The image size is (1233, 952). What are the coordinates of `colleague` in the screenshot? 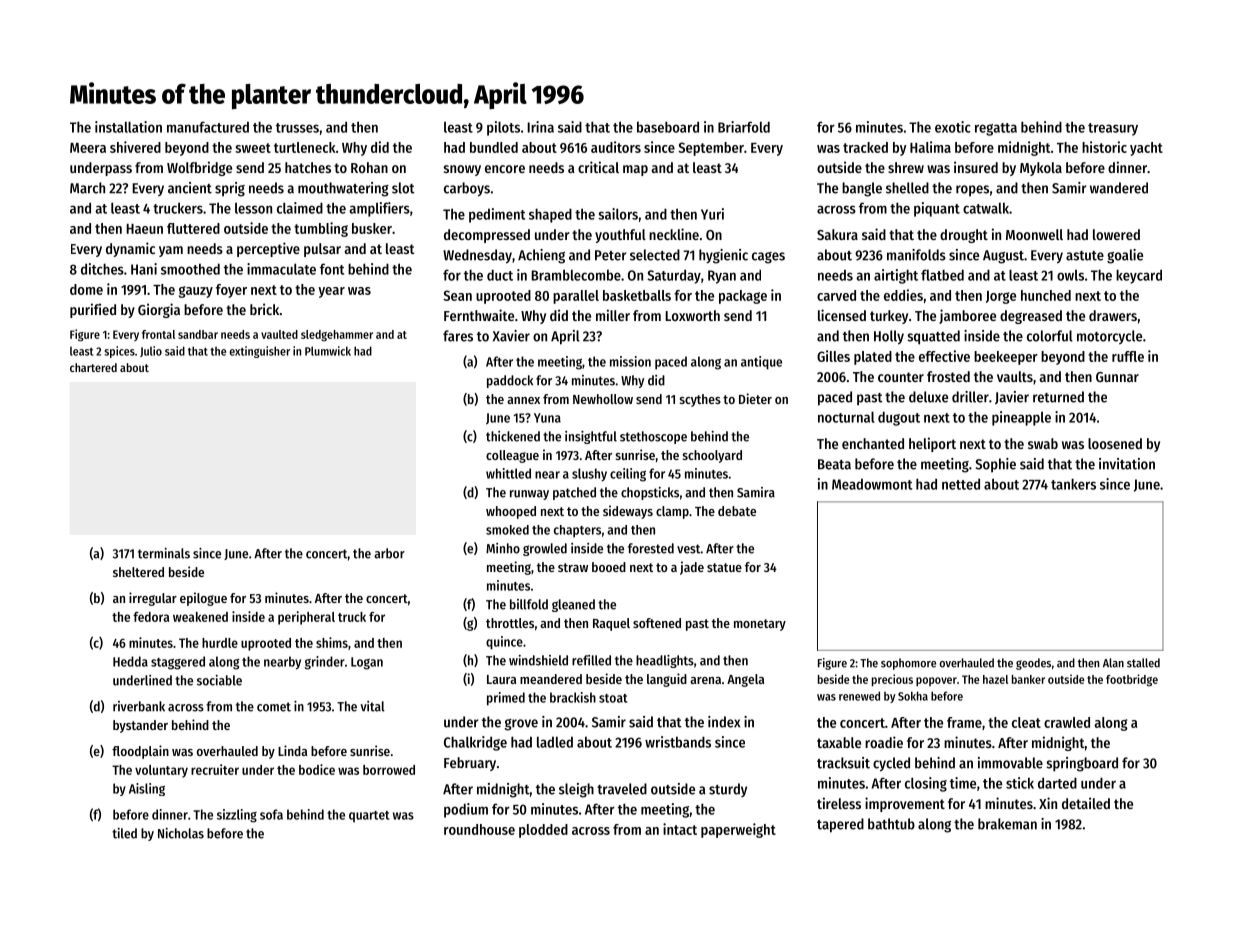 It's located at (512, 456).
